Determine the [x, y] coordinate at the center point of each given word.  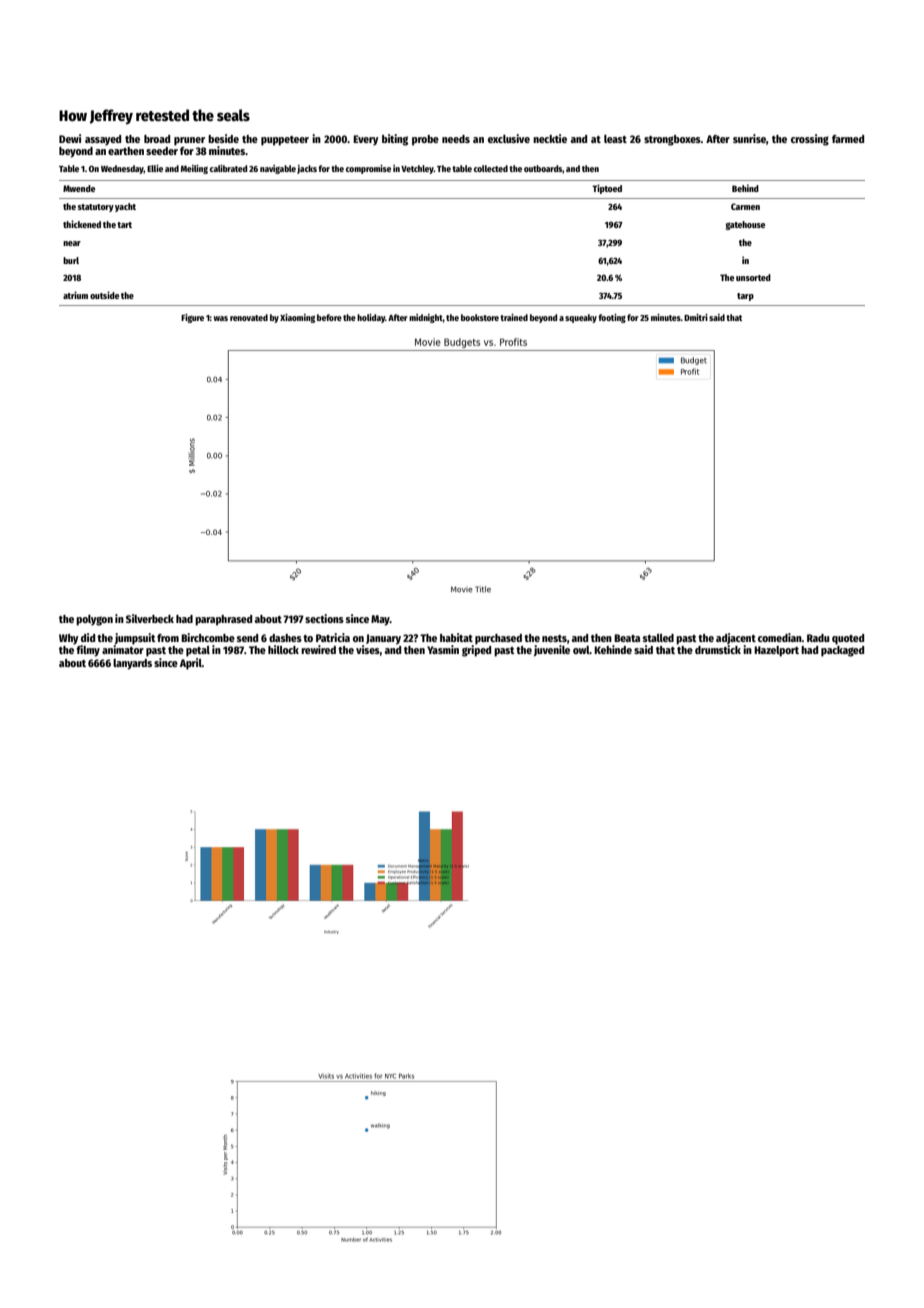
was [221, 318]
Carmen [745, 206]
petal [198, 651]
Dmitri [696, 317]
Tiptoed [607, 189]
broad [157, 139]
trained [514, 317]
